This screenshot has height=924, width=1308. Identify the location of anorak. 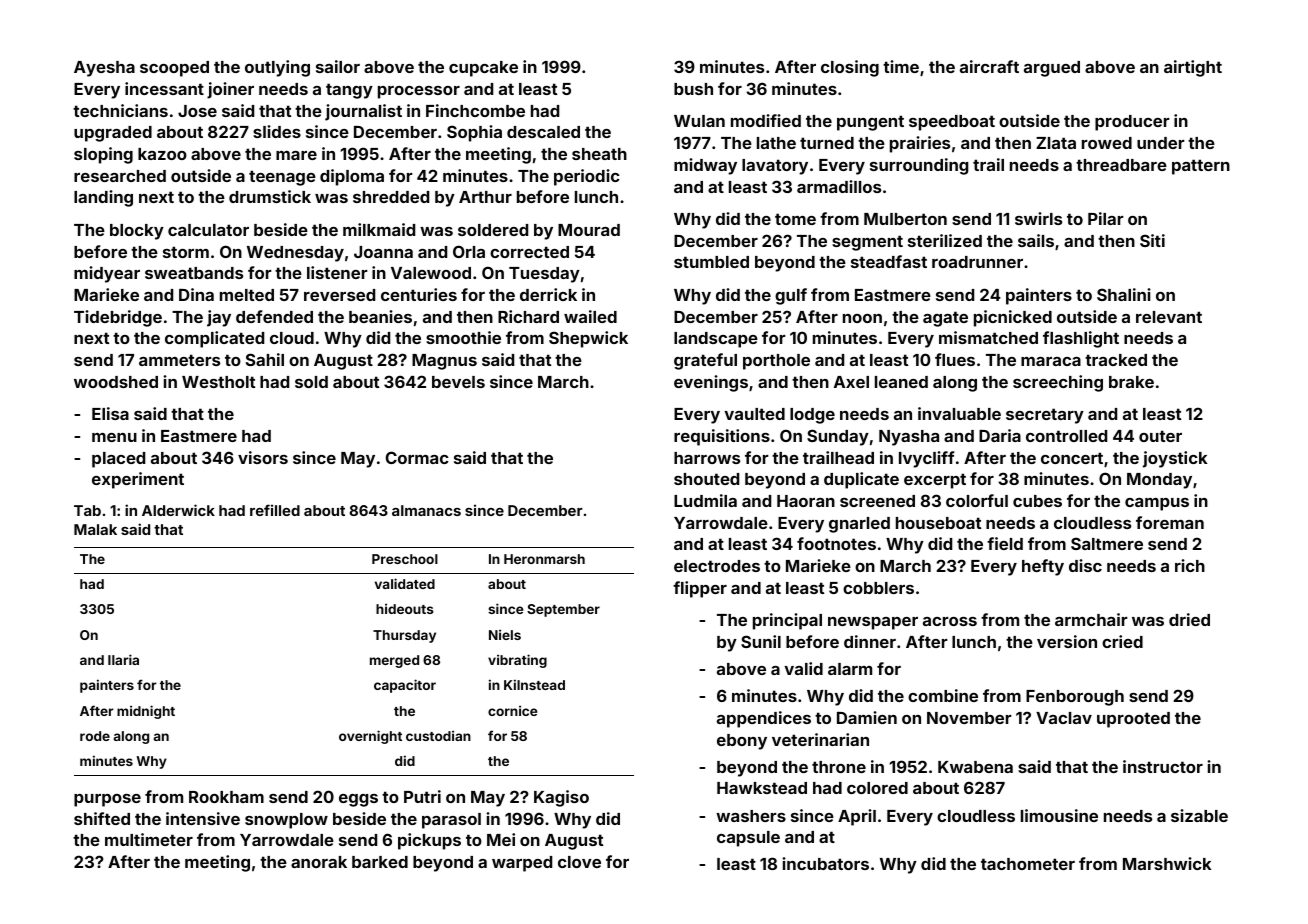
(319, 862).
